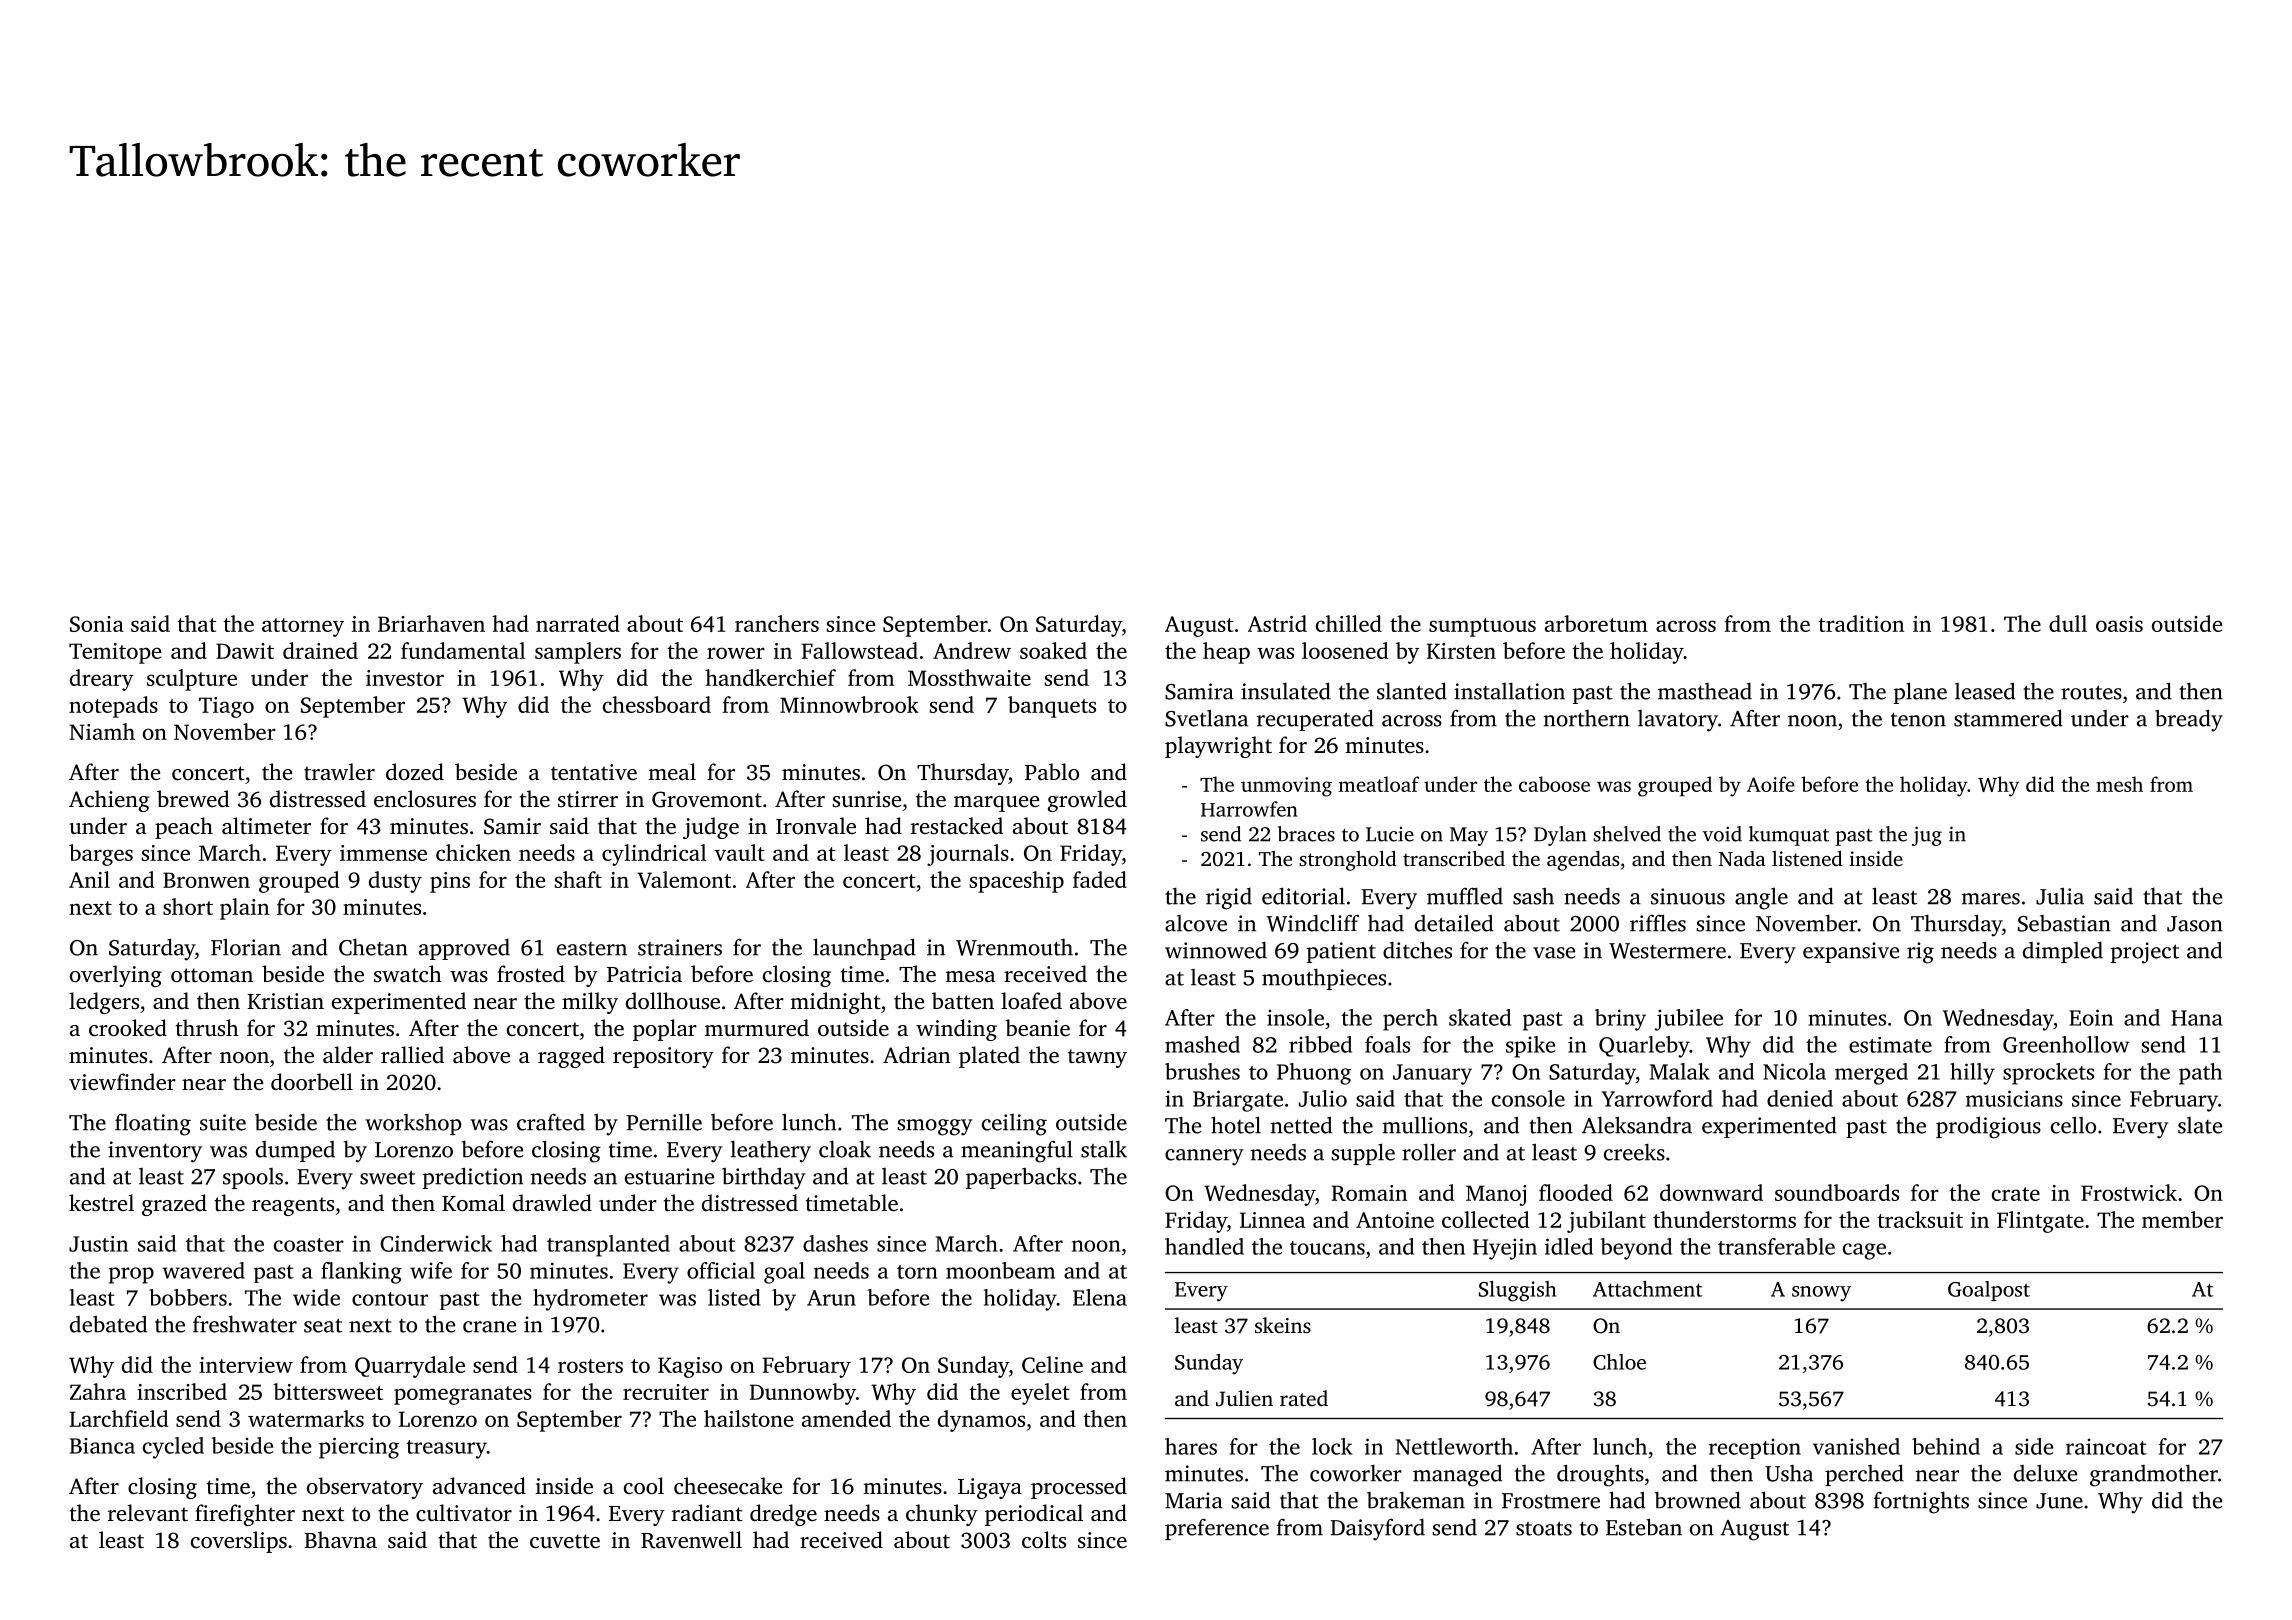 The width and height of the screenshot is (2292, 1620). What do you see at coordinates (479, 1486) in the screenshot?
I see `advanced` at bounding box center [479, 1486].
